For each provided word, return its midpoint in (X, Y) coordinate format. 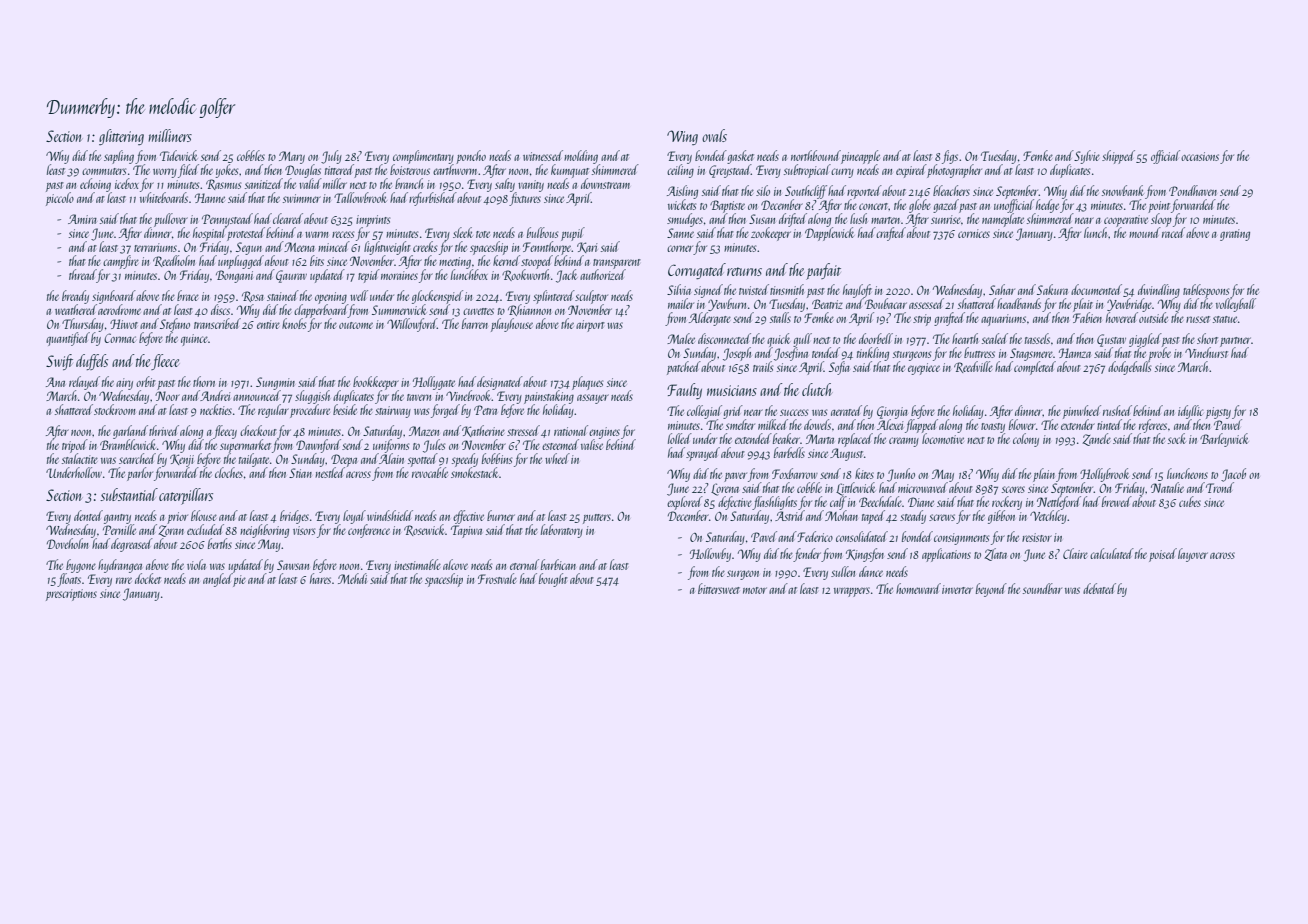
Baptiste (727, 207)
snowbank (1123, 190)
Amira (82, 219)
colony (1026, 440)
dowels (817, 424)
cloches (229, 472)
